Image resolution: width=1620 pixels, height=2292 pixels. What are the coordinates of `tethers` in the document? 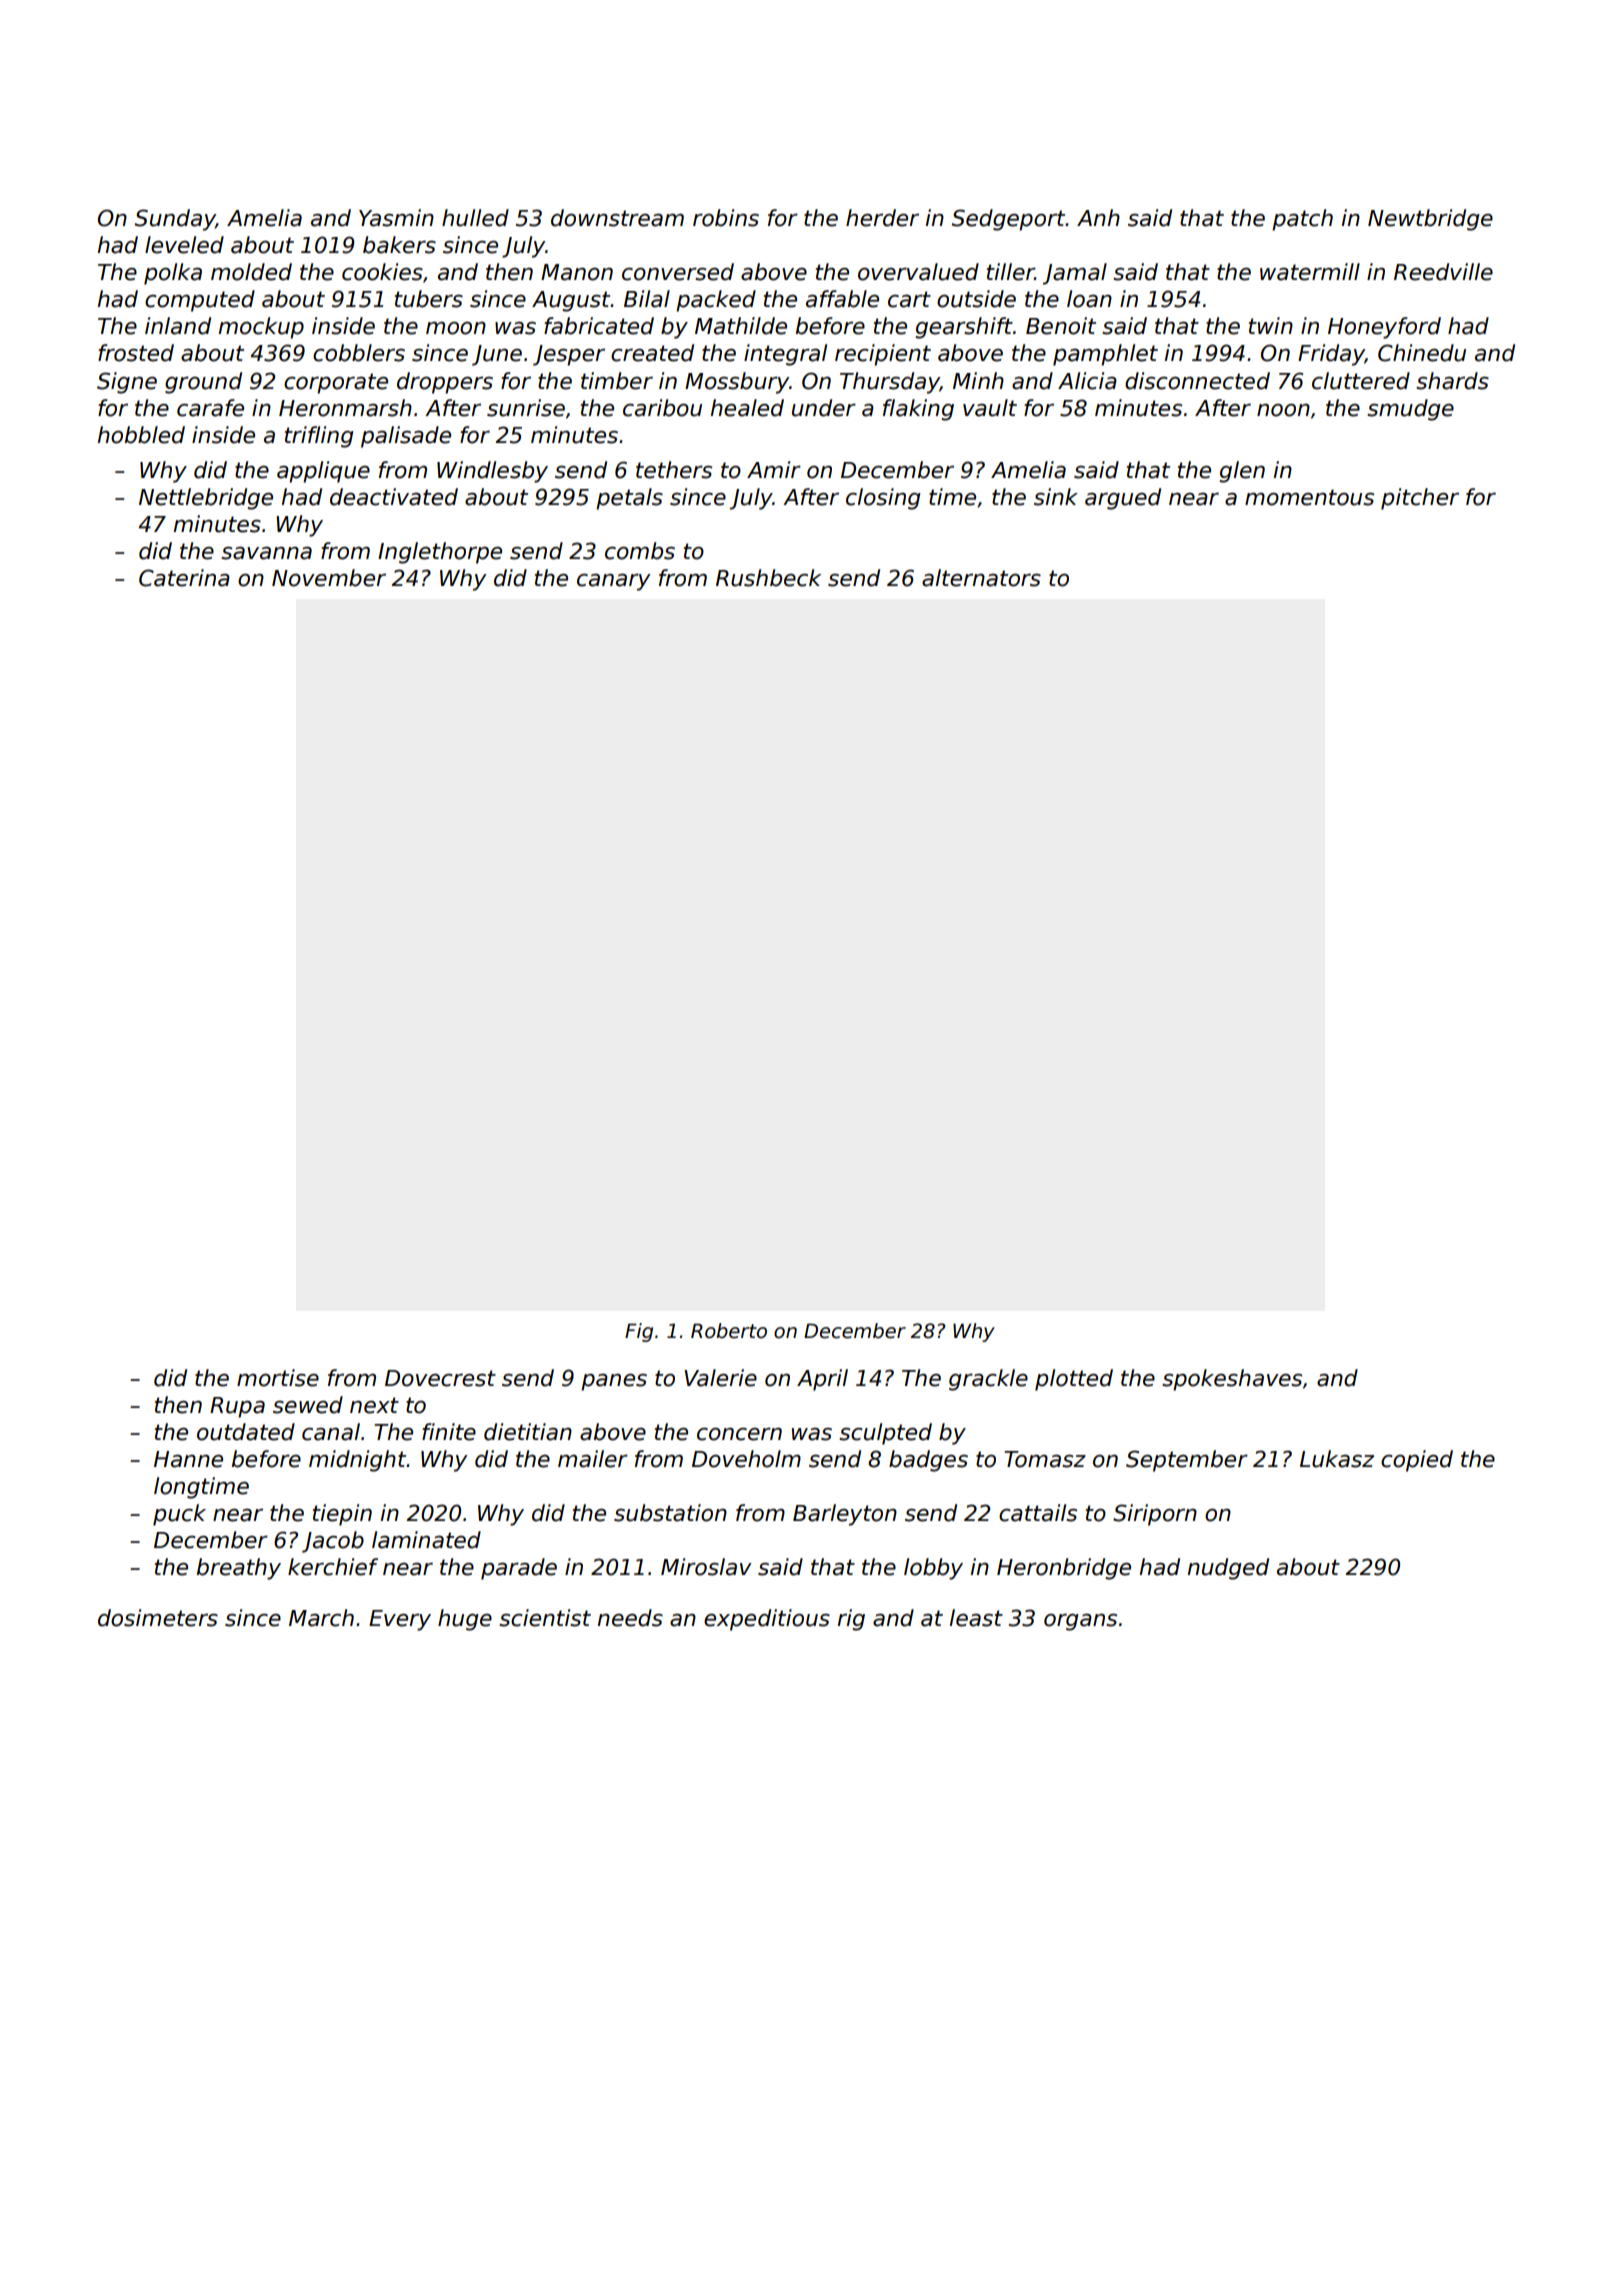 It's located at (674, 470).
